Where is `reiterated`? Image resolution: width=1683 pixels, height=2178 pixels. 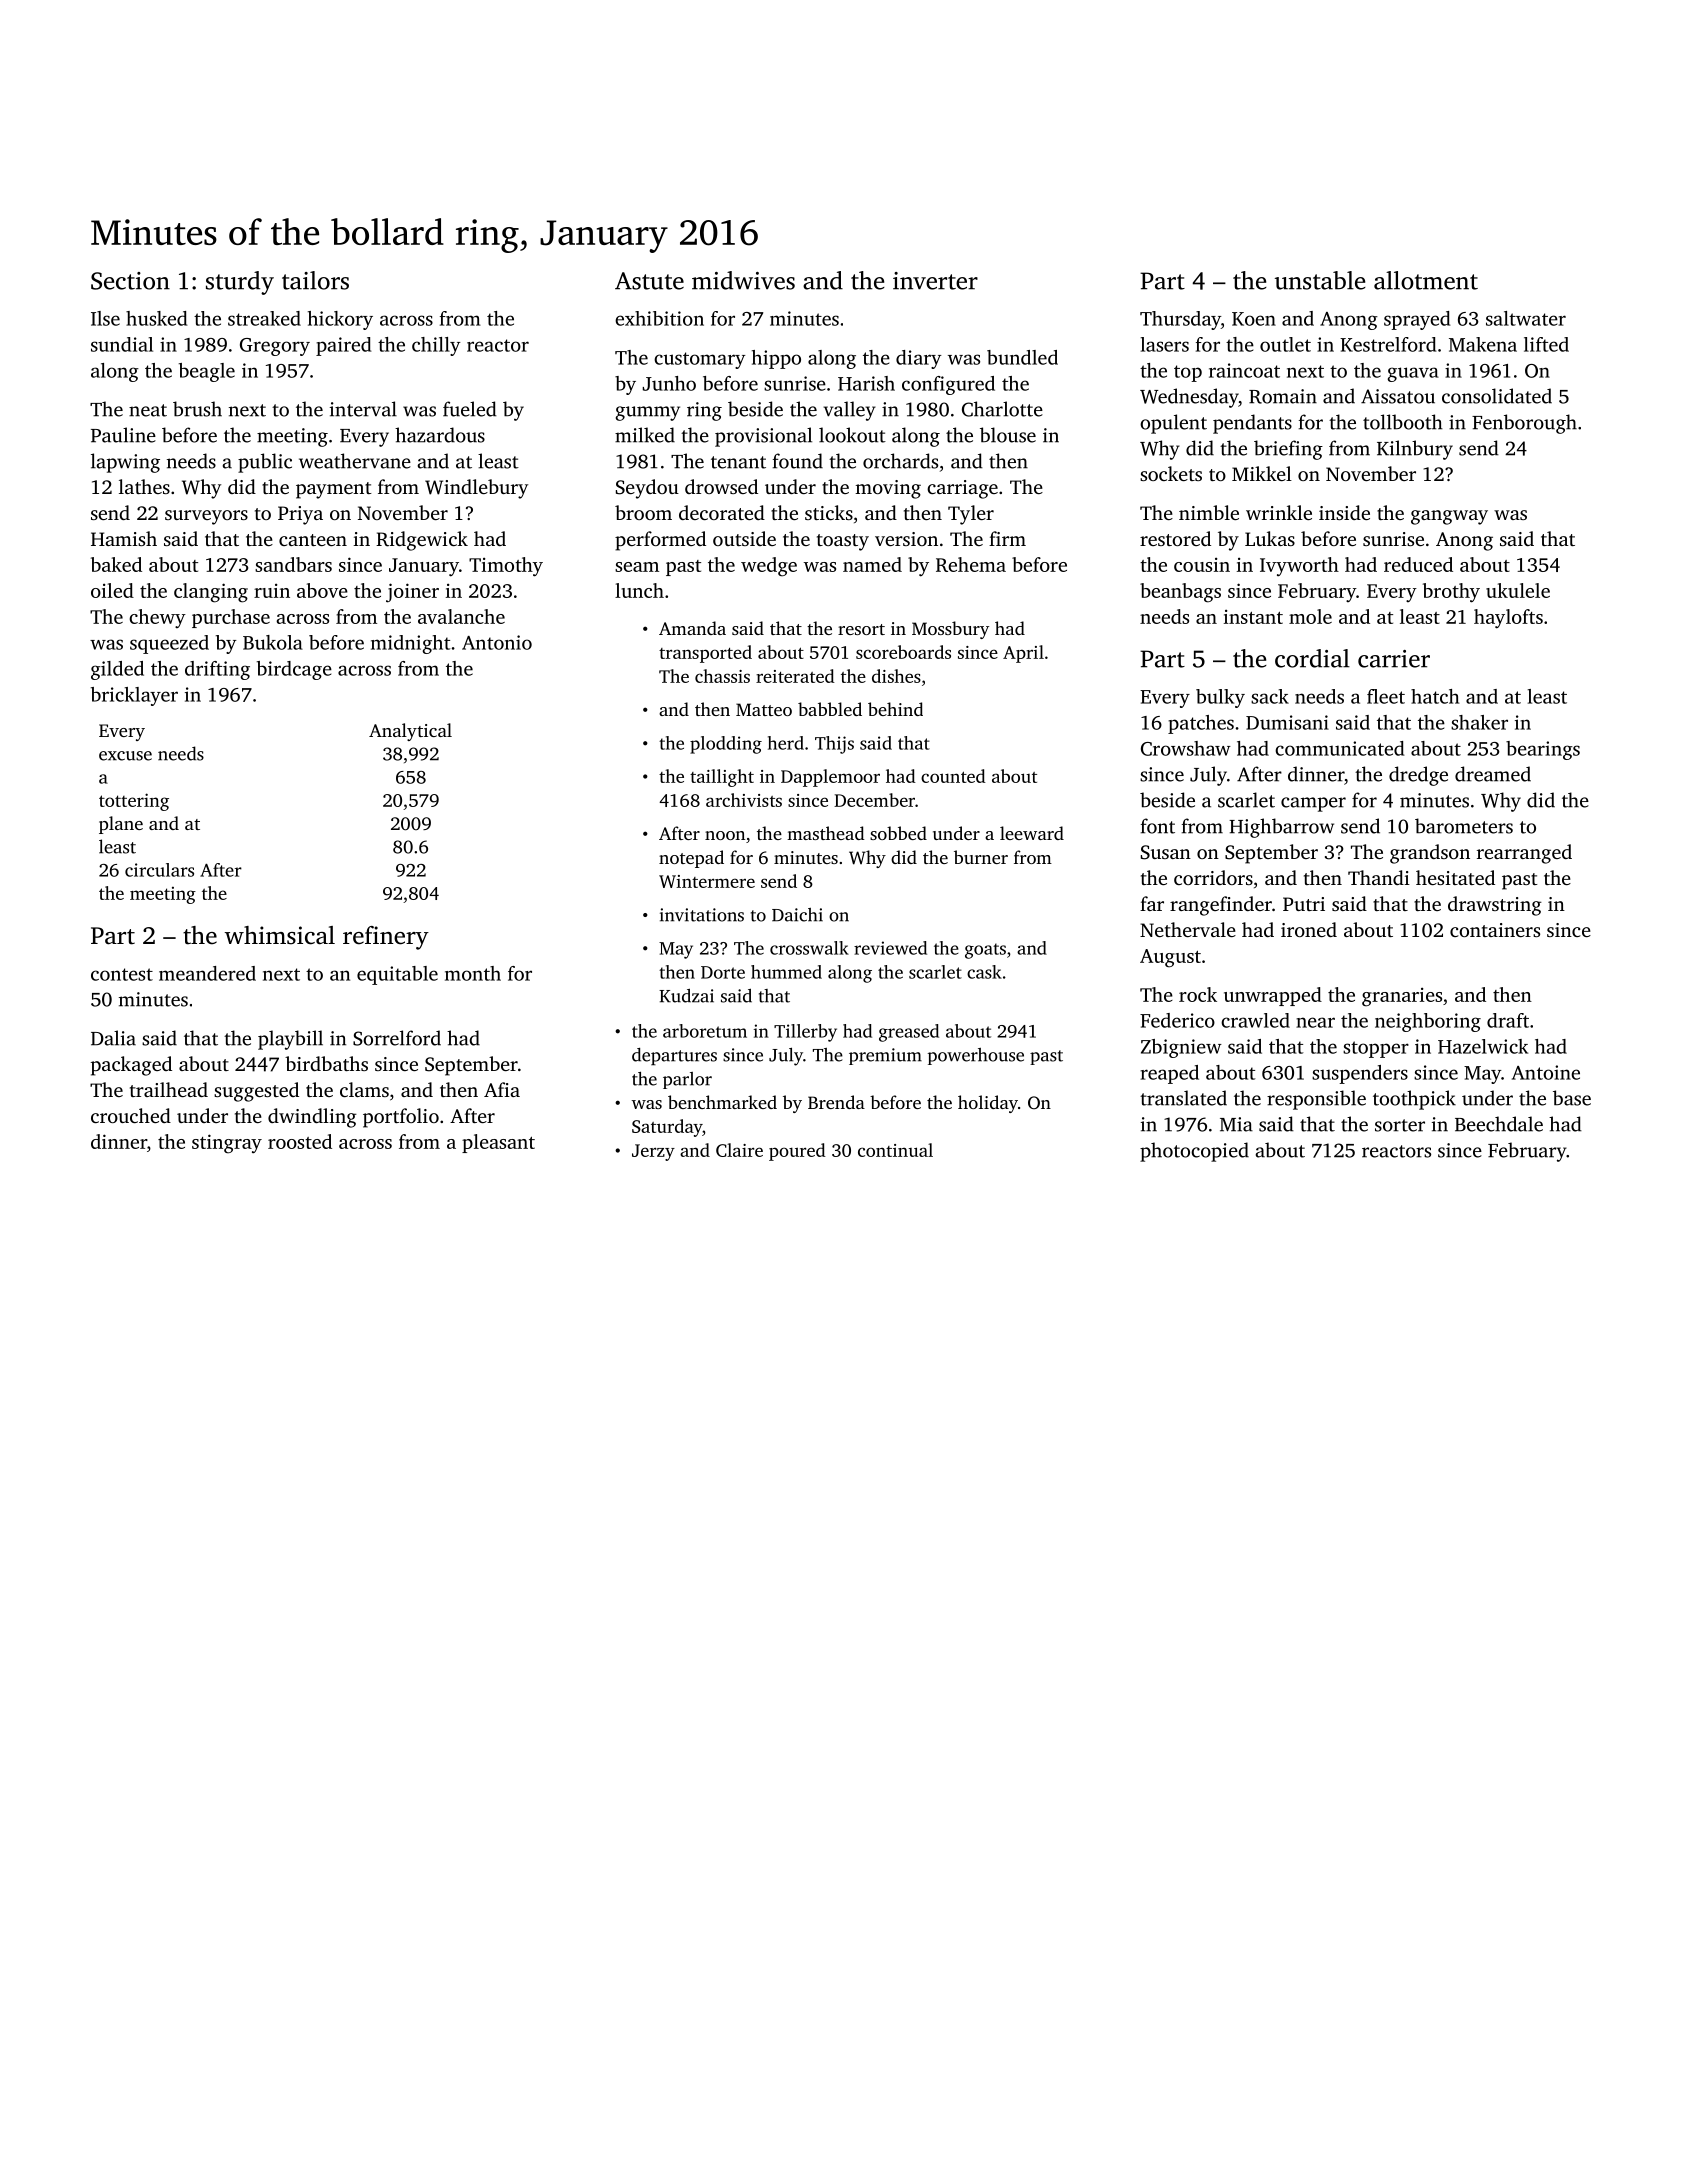 reiterated is located at coordinates (795, 676).
